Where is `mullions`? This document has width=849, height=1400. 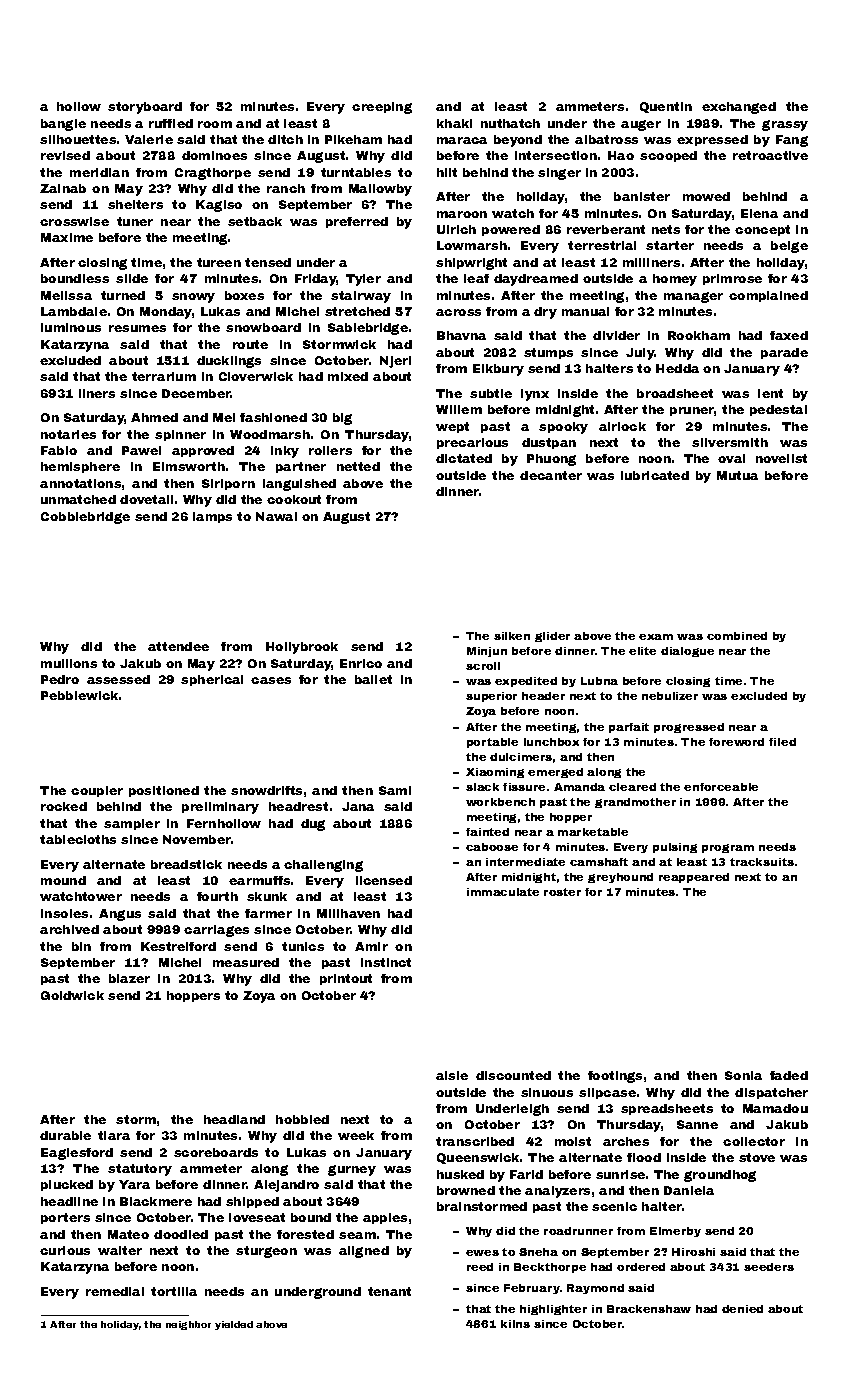
mullions is located at coordinates (69, 663).
